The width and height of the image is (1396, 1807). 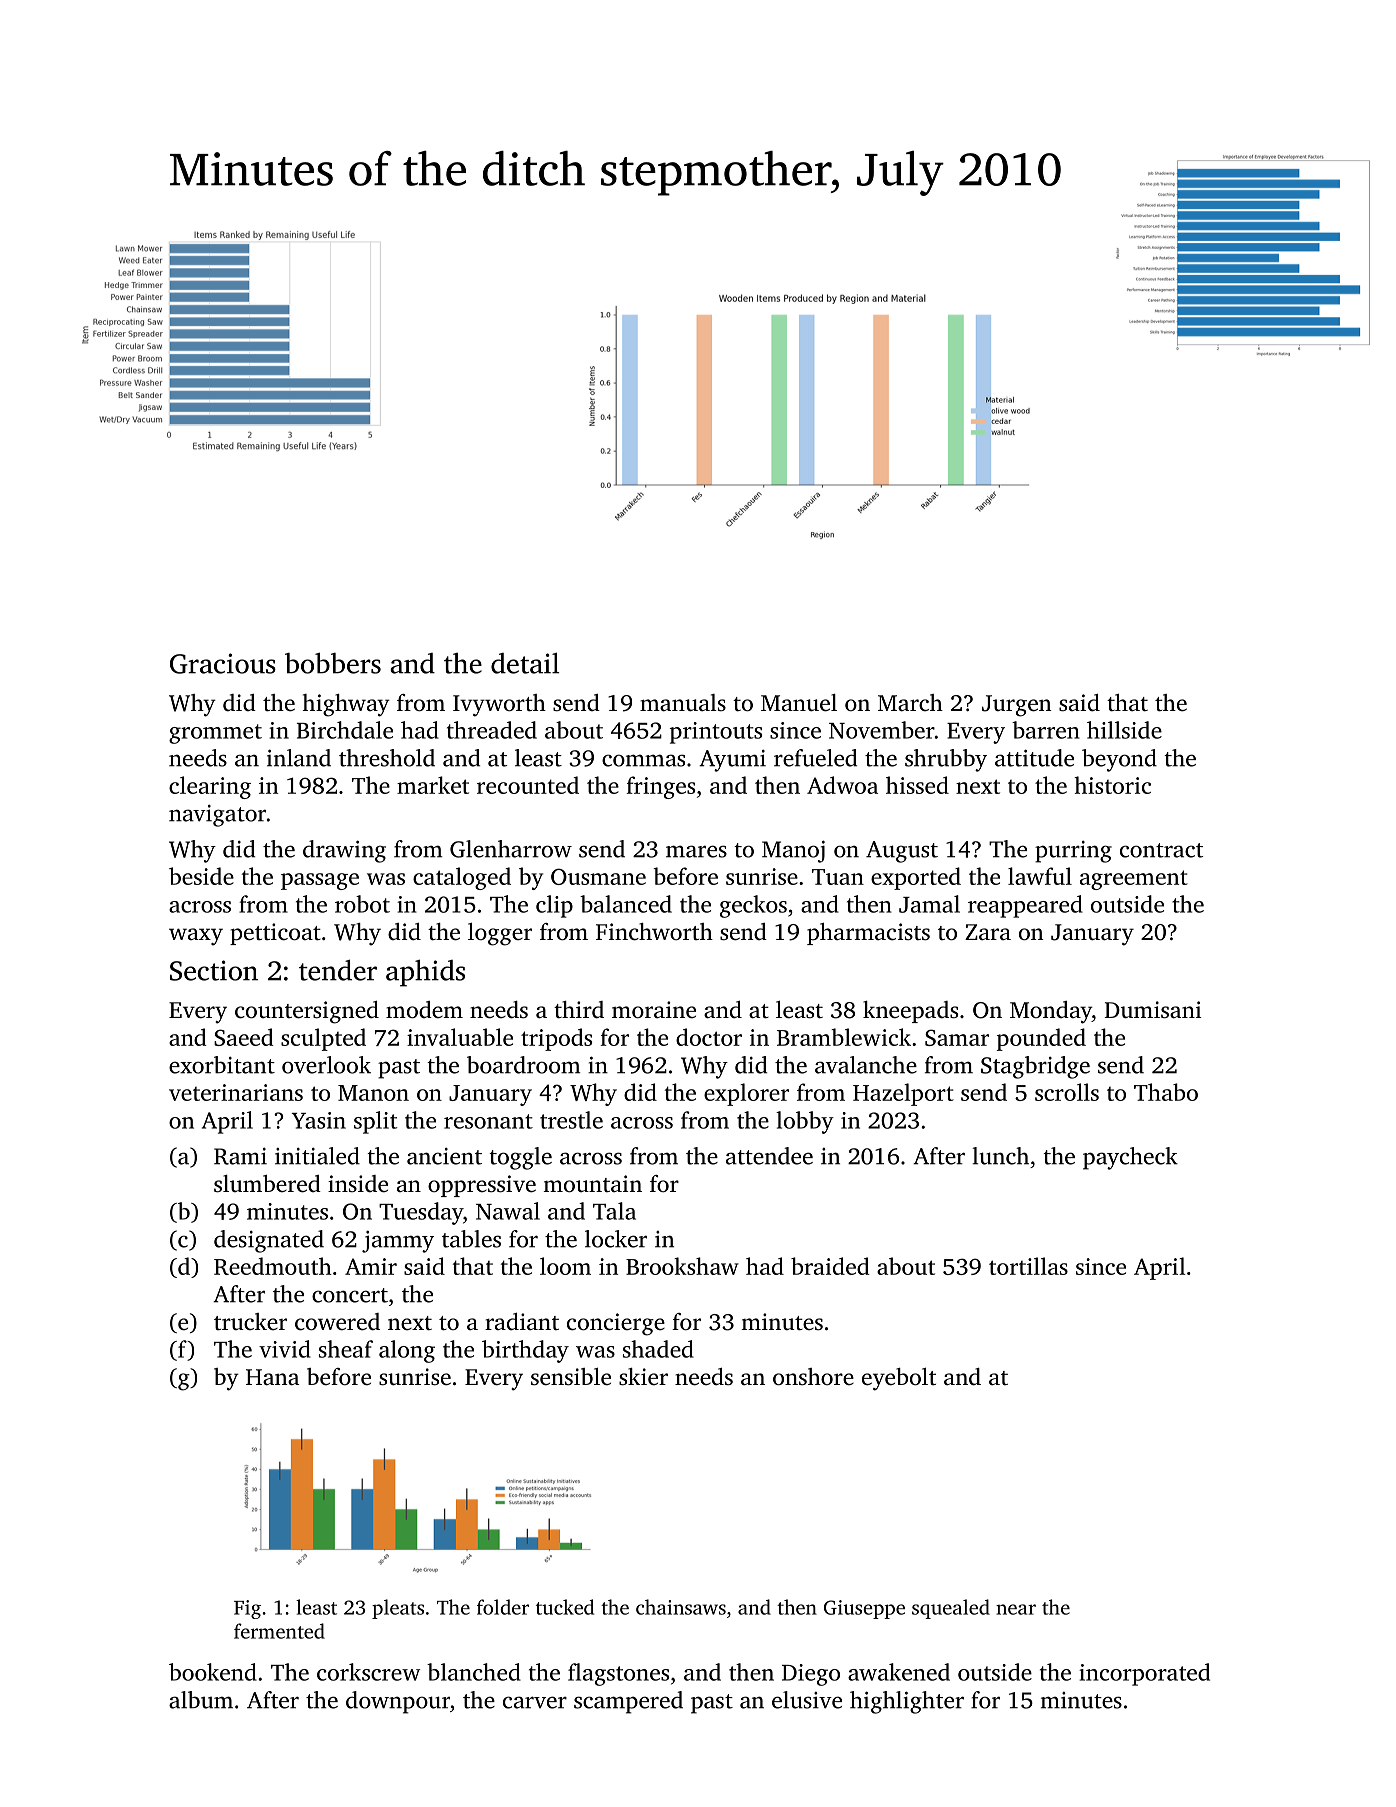 What do you see at coordinates (1124, 730) in the image?
I see `hillside` at bounding box center [1124, 730].
